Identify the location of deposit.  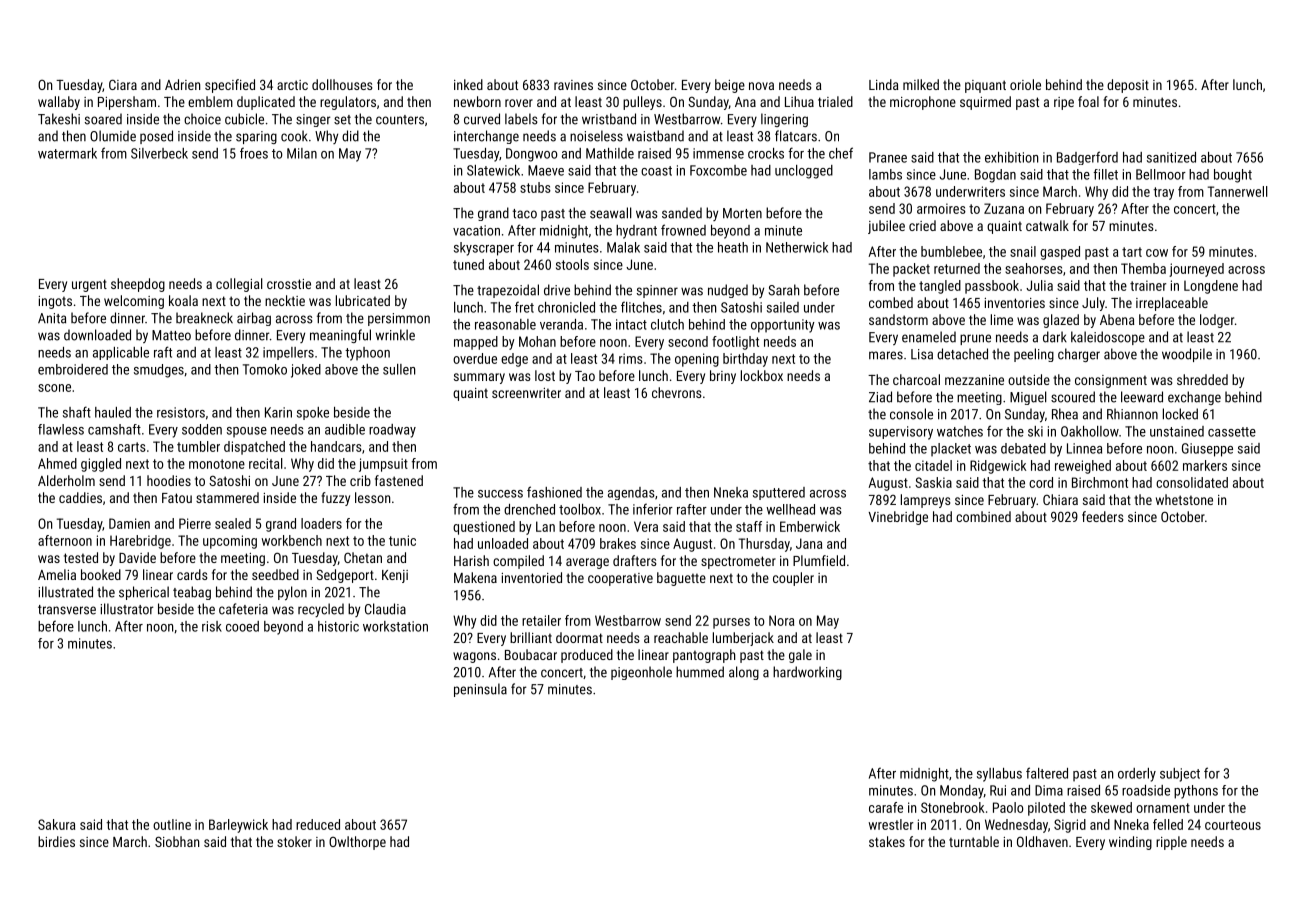
(1128, 86).
